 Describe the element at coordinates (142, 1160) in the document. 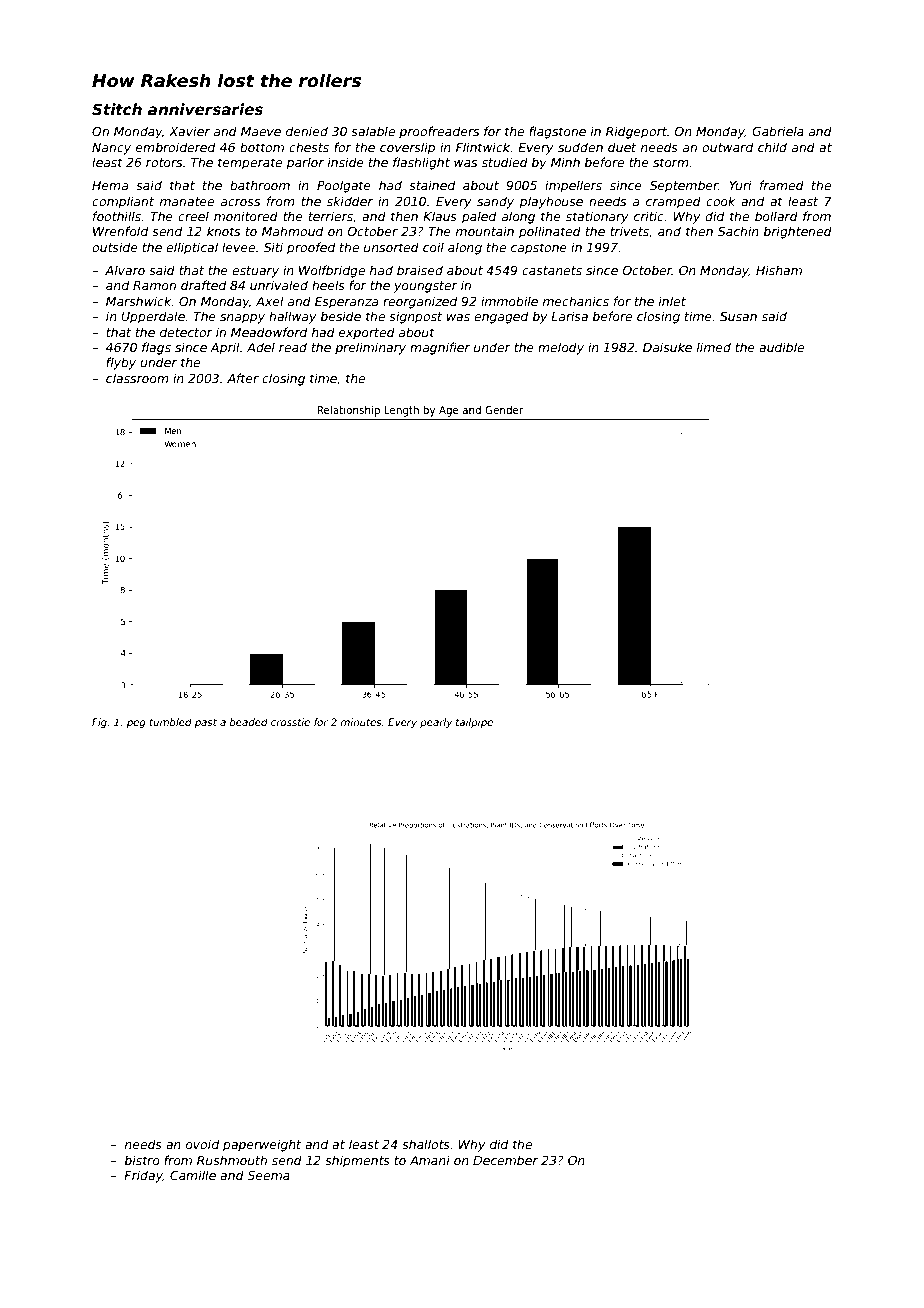

I see `bistro` at that location.
